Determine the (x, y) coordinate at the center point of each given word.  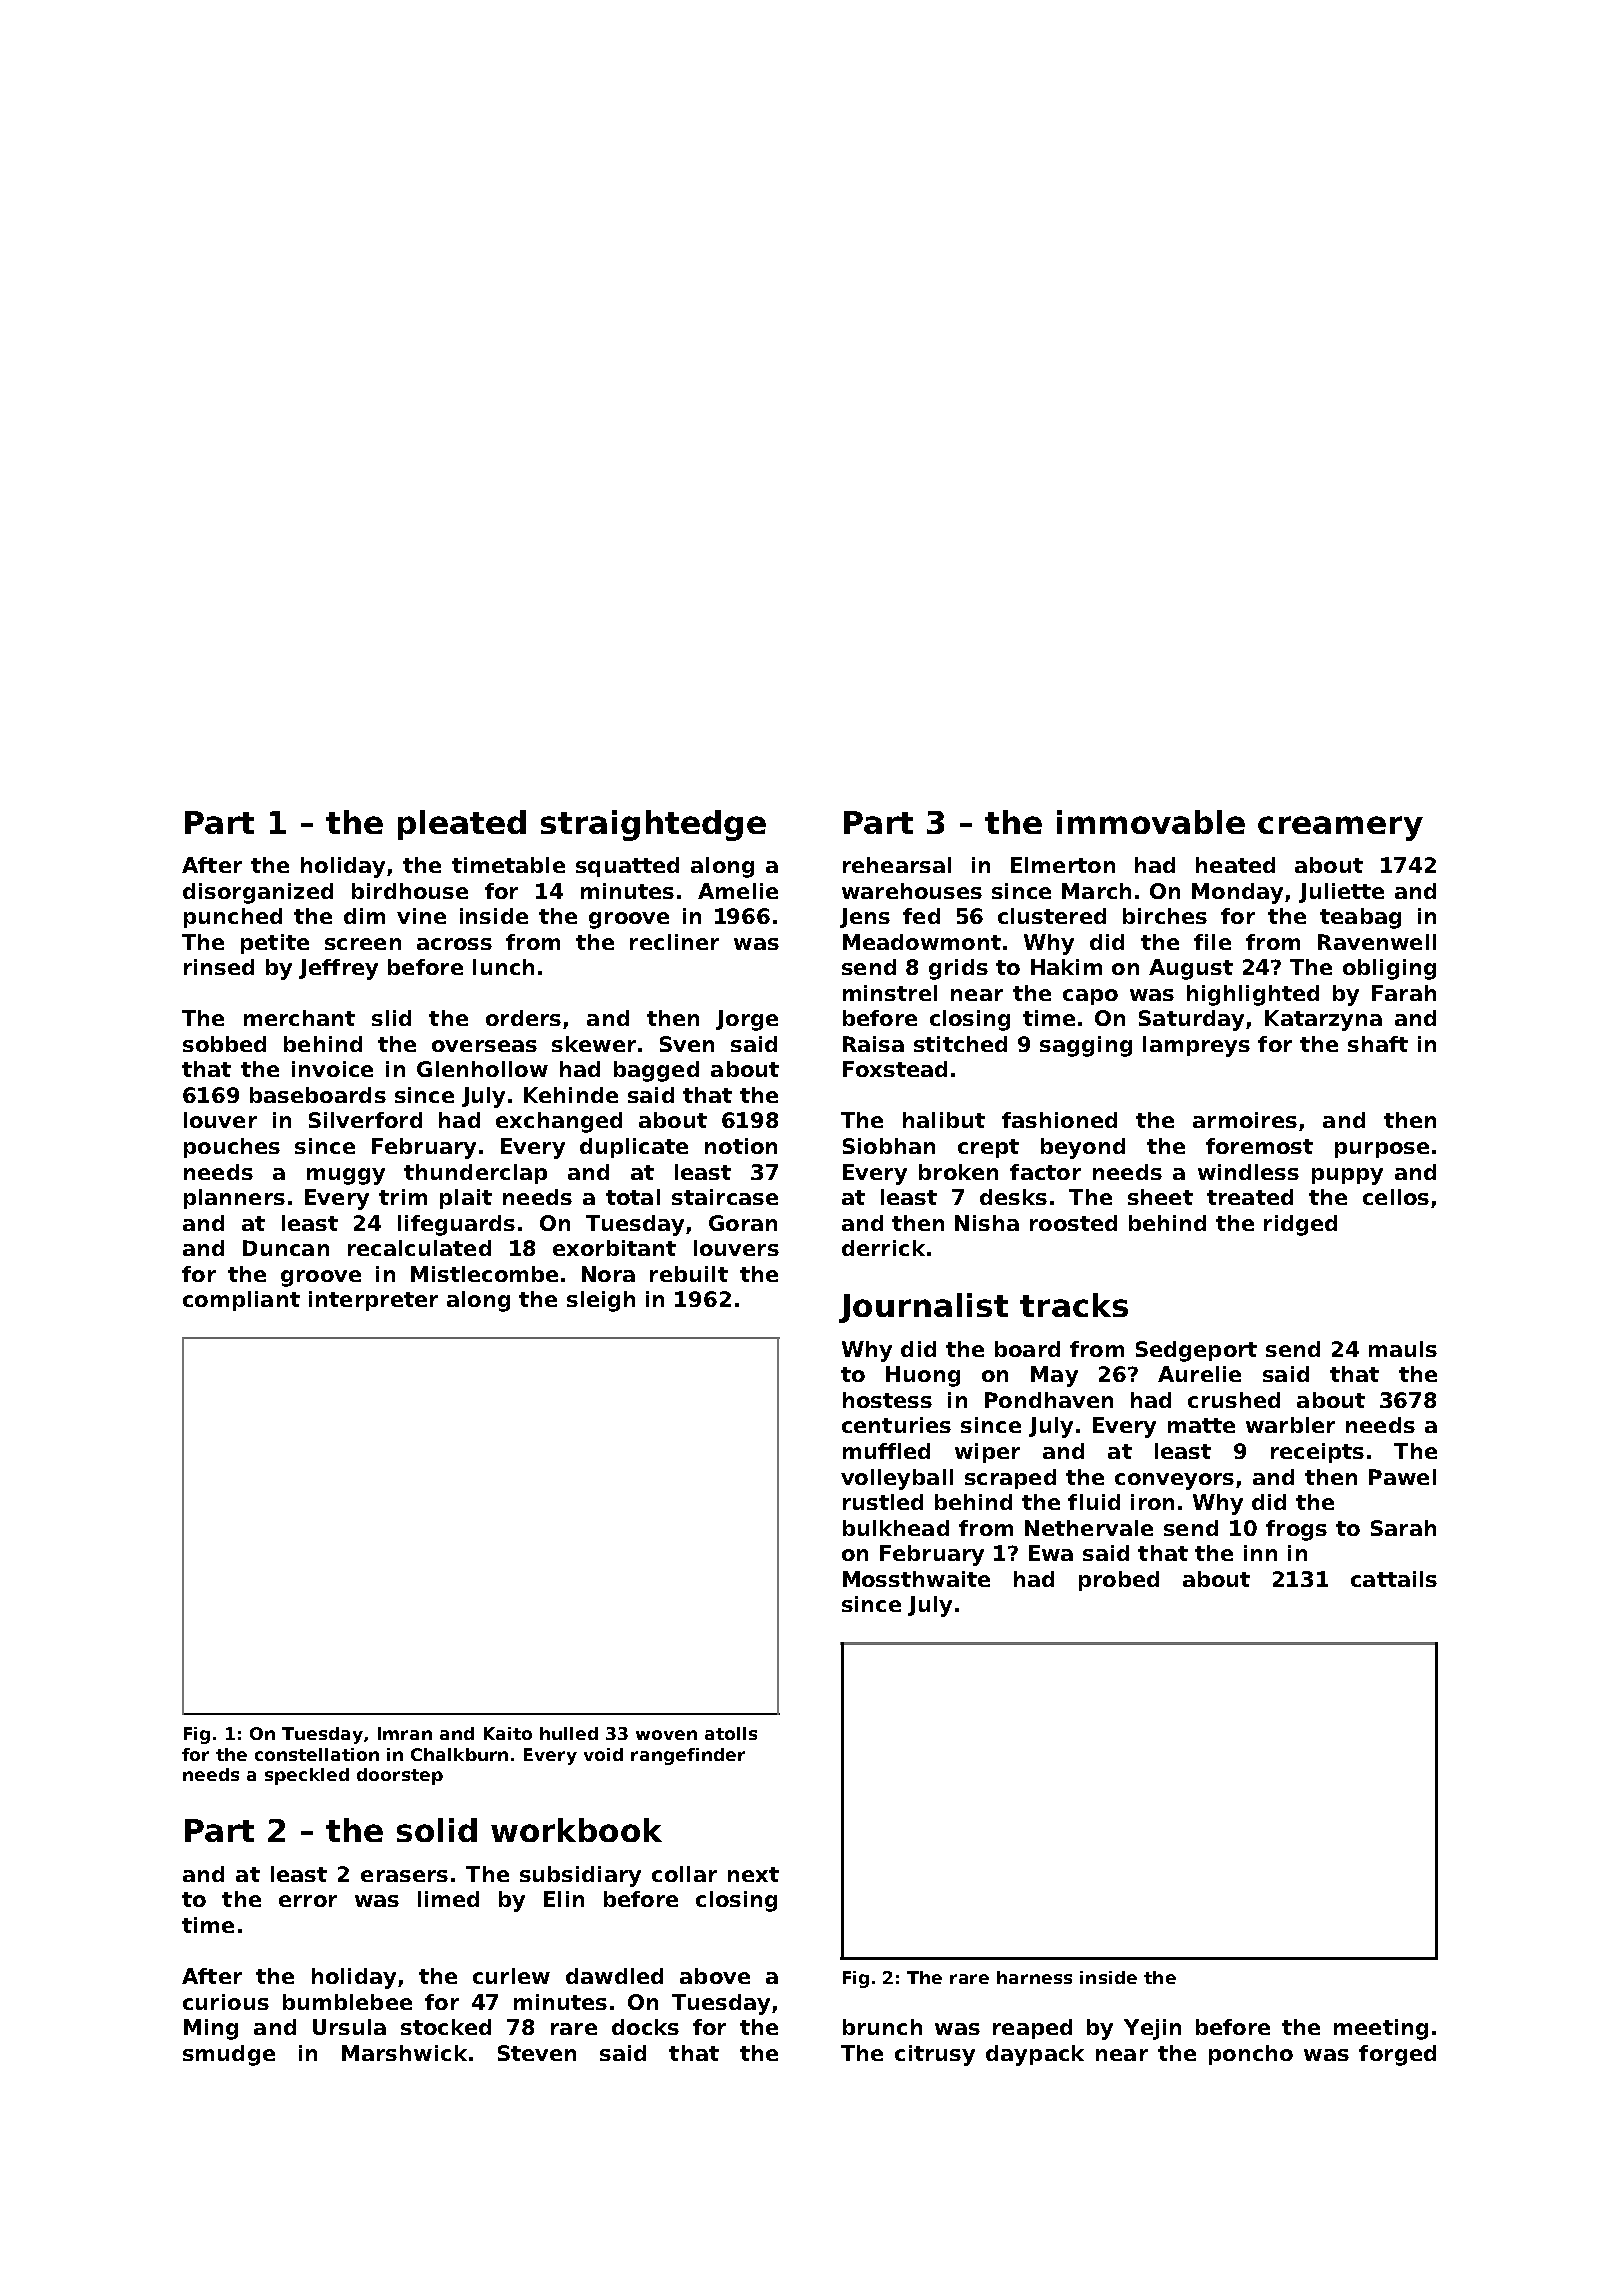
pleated (462, 825)
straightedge (653, 825)
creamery (1340, 828)
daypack (1035, 2055)
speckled (307, 1776)
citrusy (935, 2055)
